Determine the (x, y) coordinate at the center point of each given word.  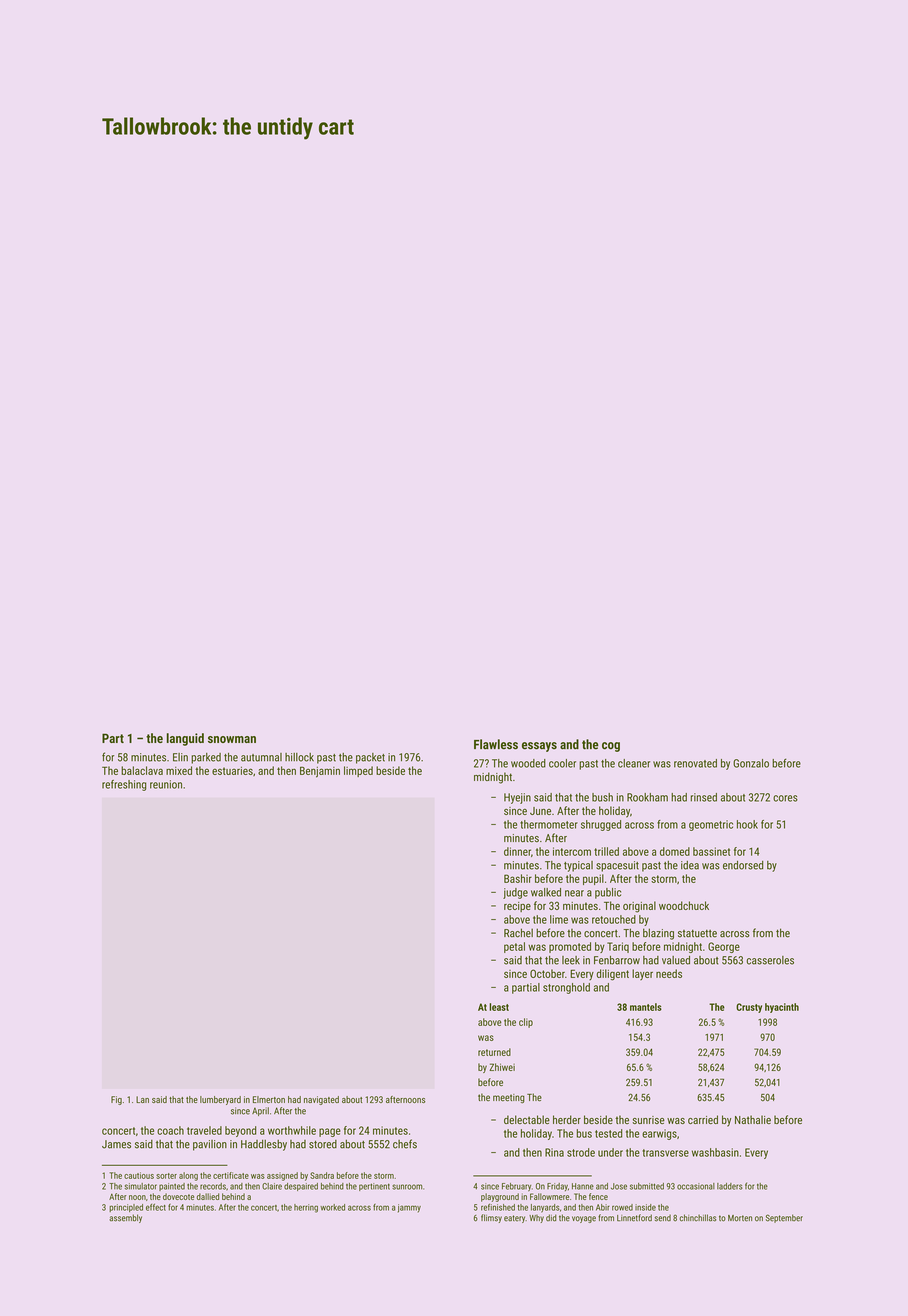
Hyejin (517, 798)
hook (747, 824)
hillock (299, 757)
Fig (116, 1100)
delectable (527, 1119)
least (499, 1007)
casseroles (770, 960)
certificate (231, 1175)
